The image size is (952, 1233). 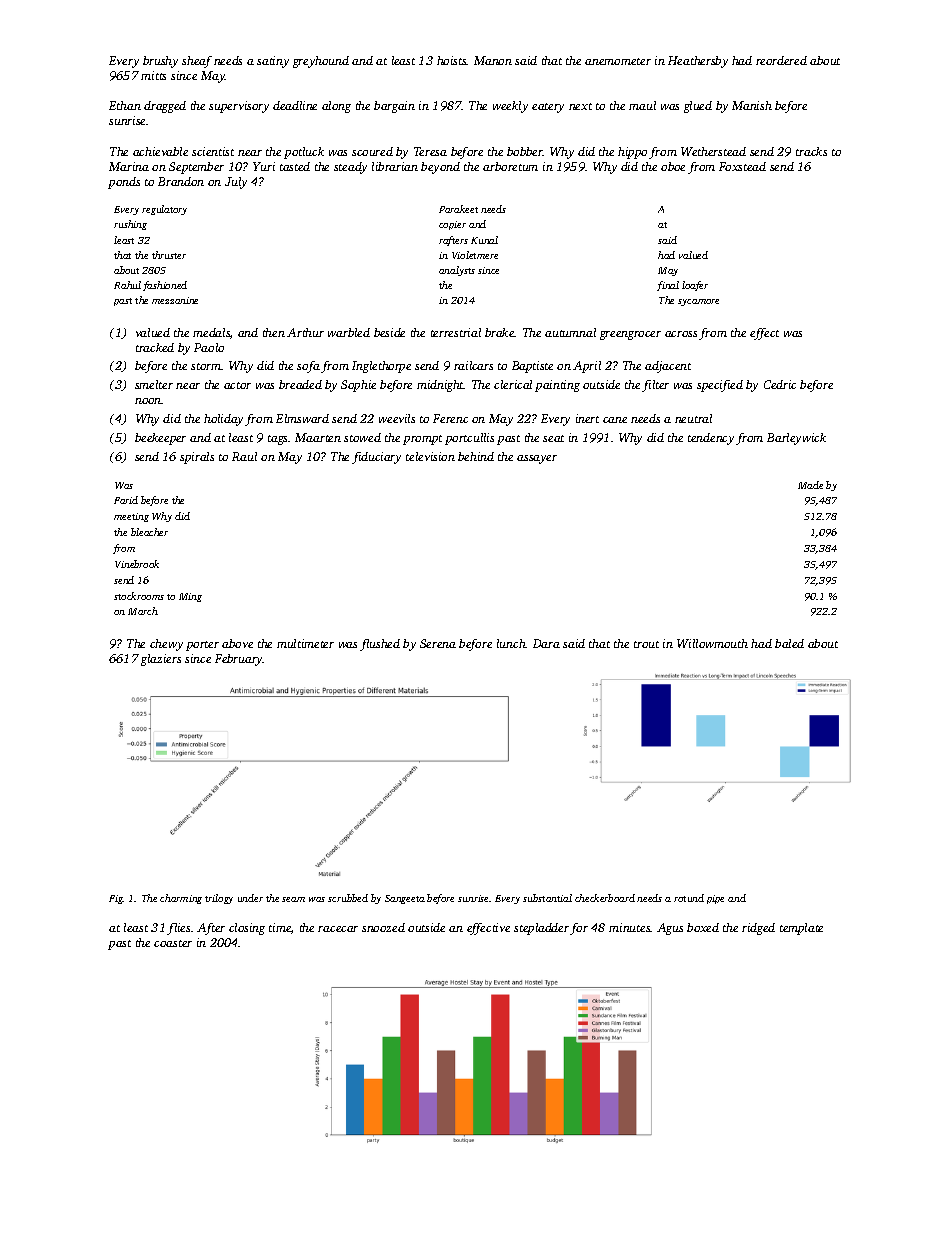 What do you see at coordinates (383, 927) in the screenshot?
I see `snoozed` at bounding box center [383, 927].
